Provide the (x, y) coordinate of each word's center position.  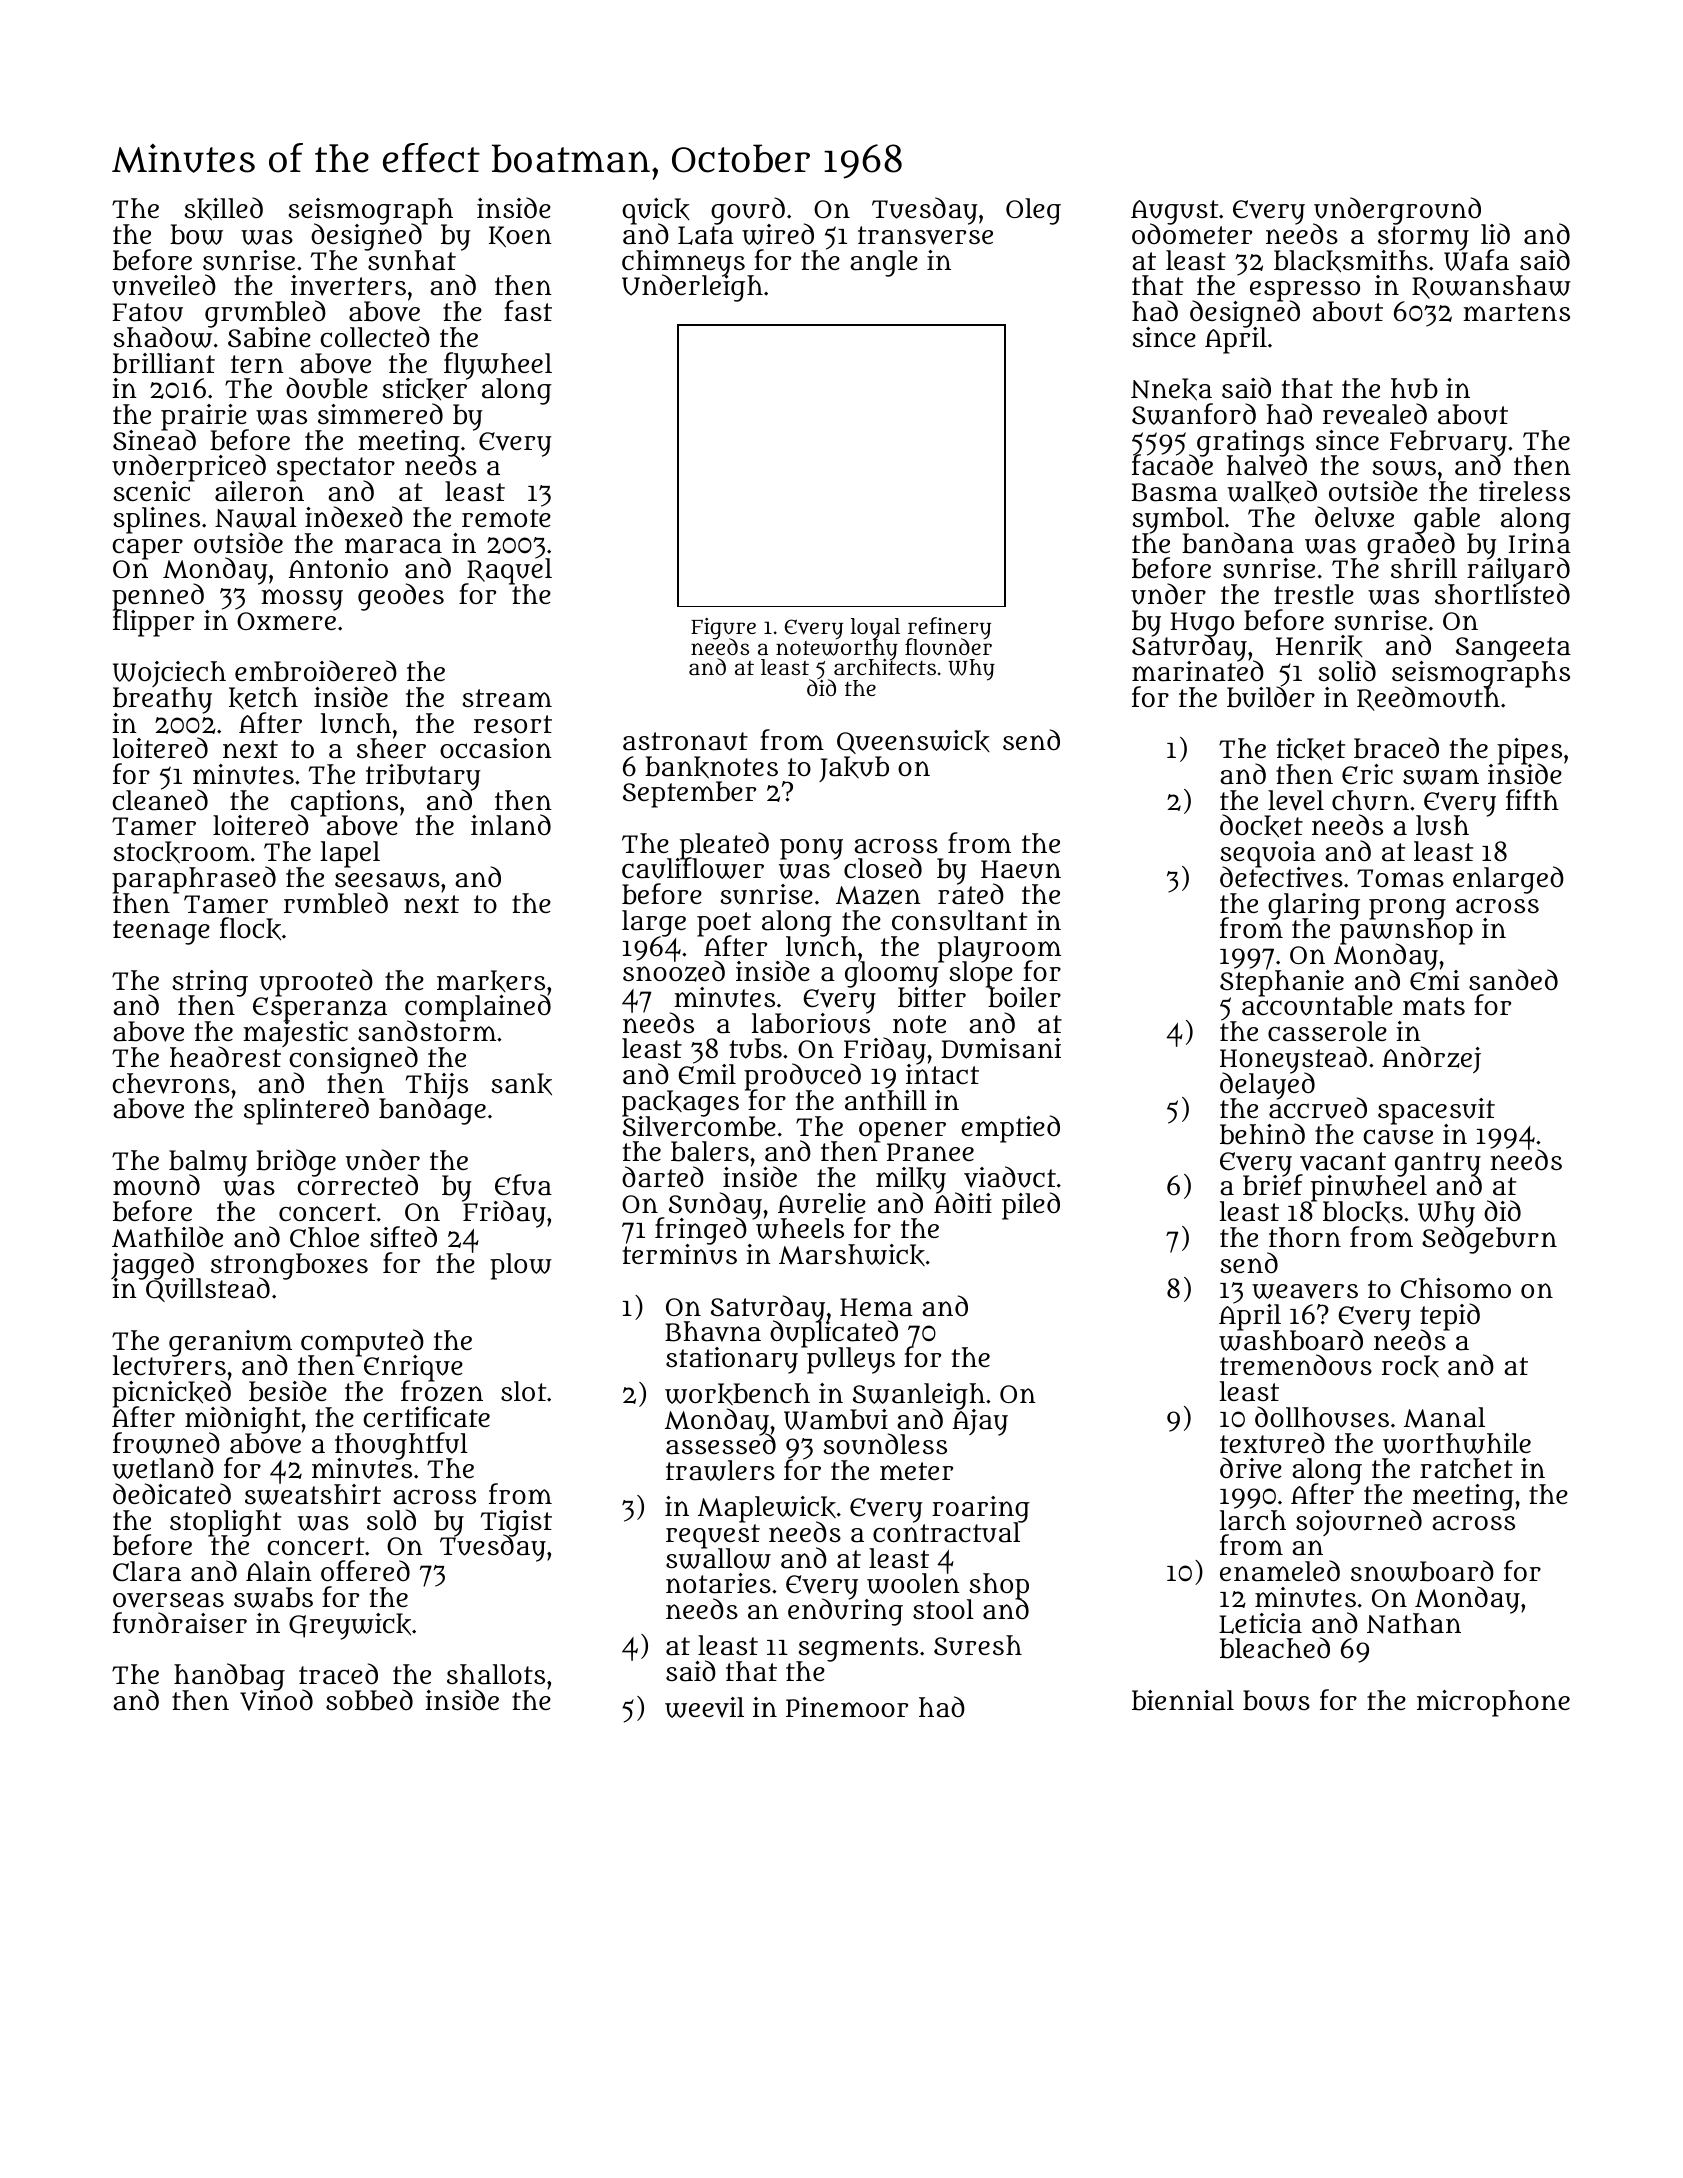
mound (156, 1185)
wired (778, 234)
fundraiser (180, 1623)
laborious (811, 1024)
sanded (1513, 980)
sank (521, 1084)
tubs (756, 1048)
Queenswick (913, 742)
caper (147, 549)
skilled (223, 209)
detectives (1281, 877)
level (1296, 800)
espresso (1305, 291)
